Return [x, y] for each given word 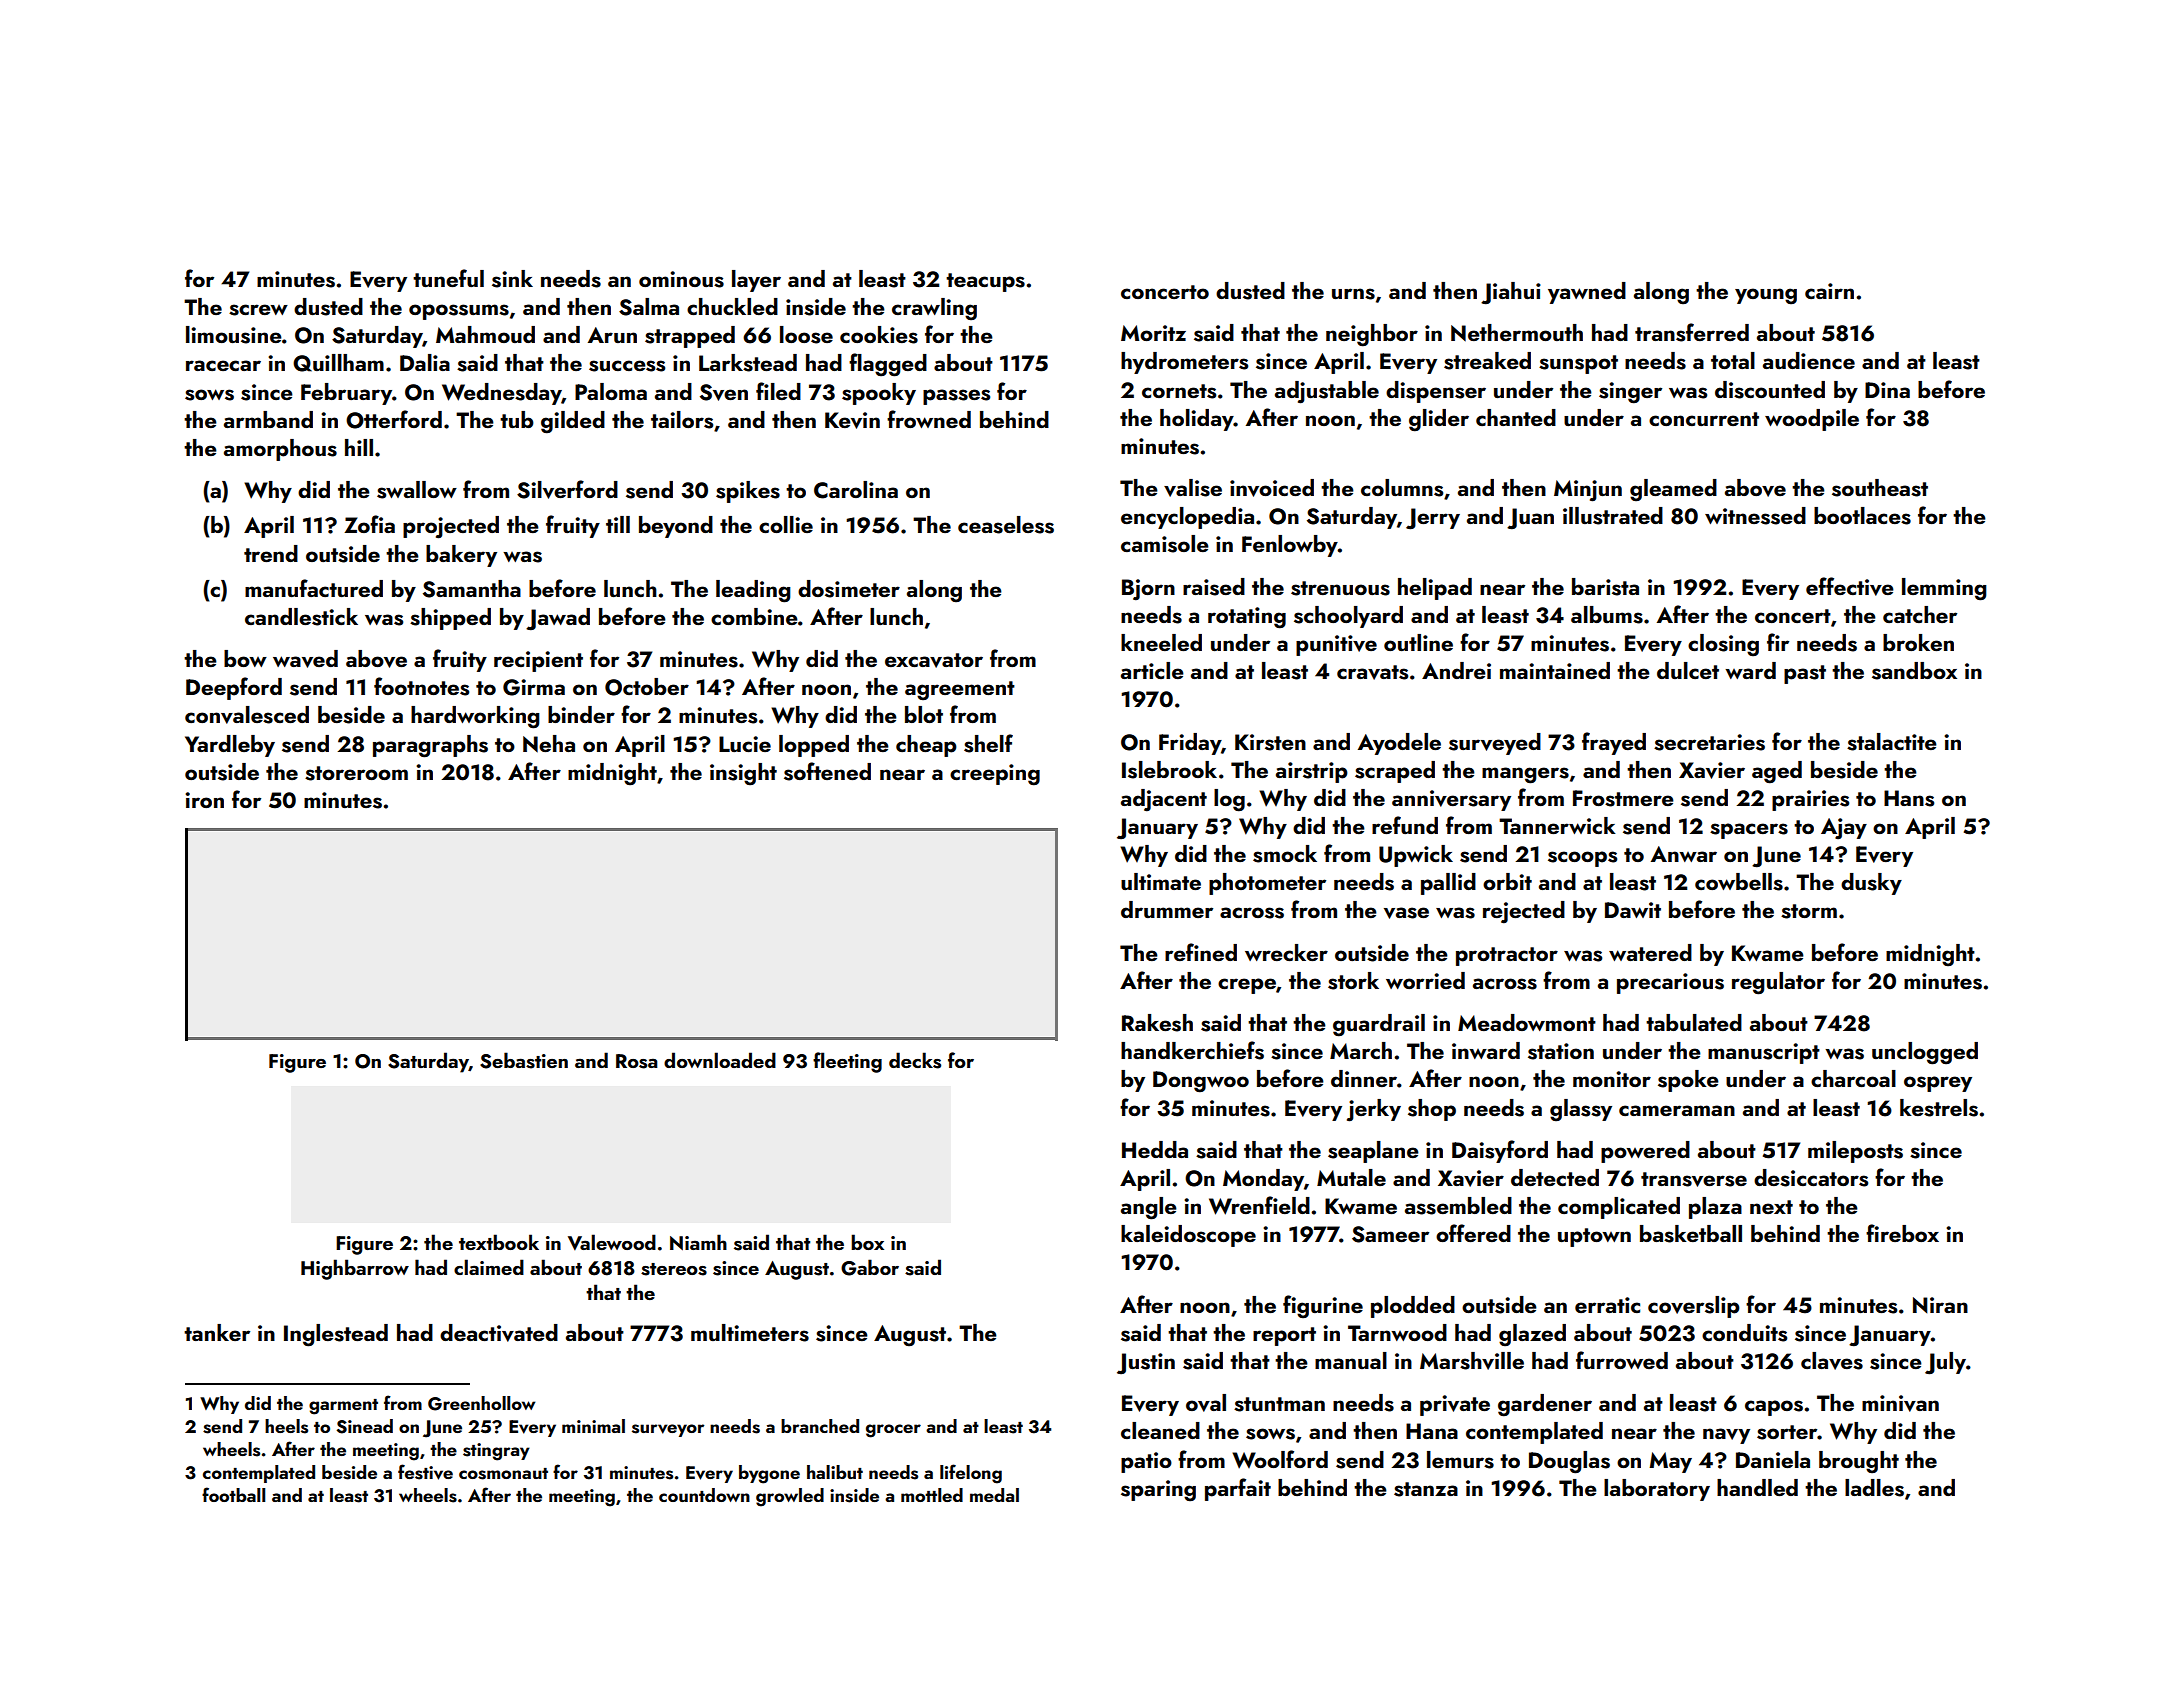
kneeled [1161, 642]
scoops [1582, 859]
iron [204, 800]
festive [425, 1472]
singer [1630, 393]
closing [1723, 645]
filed [778, 391]
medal [994, 1495]
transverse [1694, 1179]
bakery [461, 556]
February [346, 394]
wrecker [1286, 952]
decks [915, 1060]
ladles [1874, 1488]
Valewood [612, 1242]
